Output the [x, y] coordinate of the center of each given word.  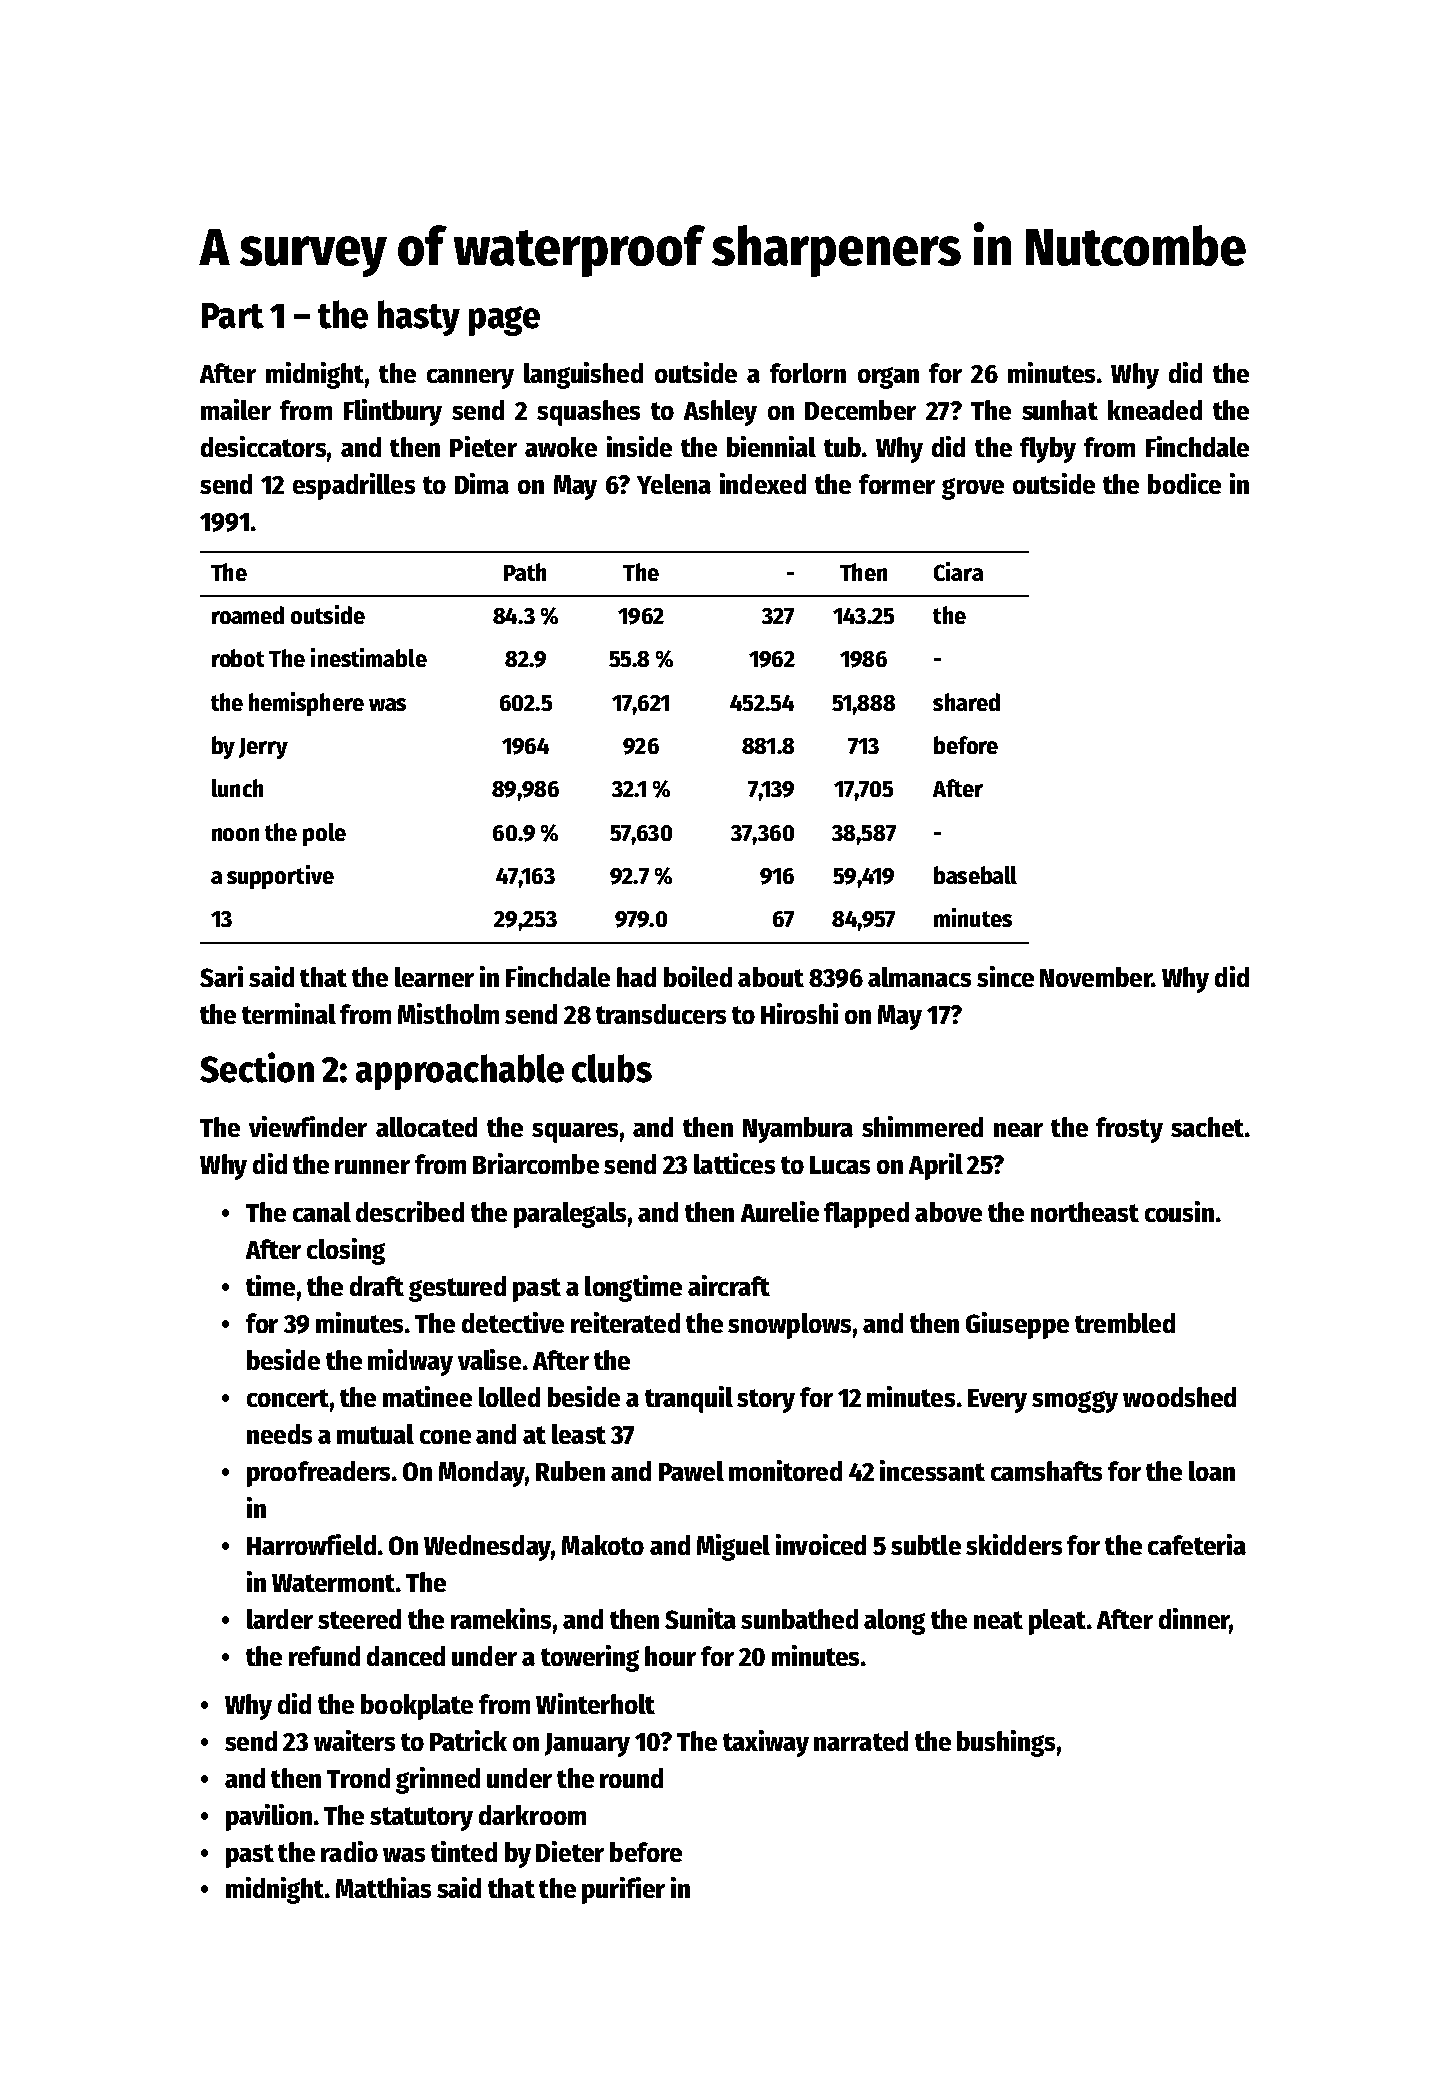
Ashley [720, 413]
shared [966, 702]
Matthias [383, 1887]
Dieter [570, 1851]
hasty [419, 318]
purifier [623, 1890]
